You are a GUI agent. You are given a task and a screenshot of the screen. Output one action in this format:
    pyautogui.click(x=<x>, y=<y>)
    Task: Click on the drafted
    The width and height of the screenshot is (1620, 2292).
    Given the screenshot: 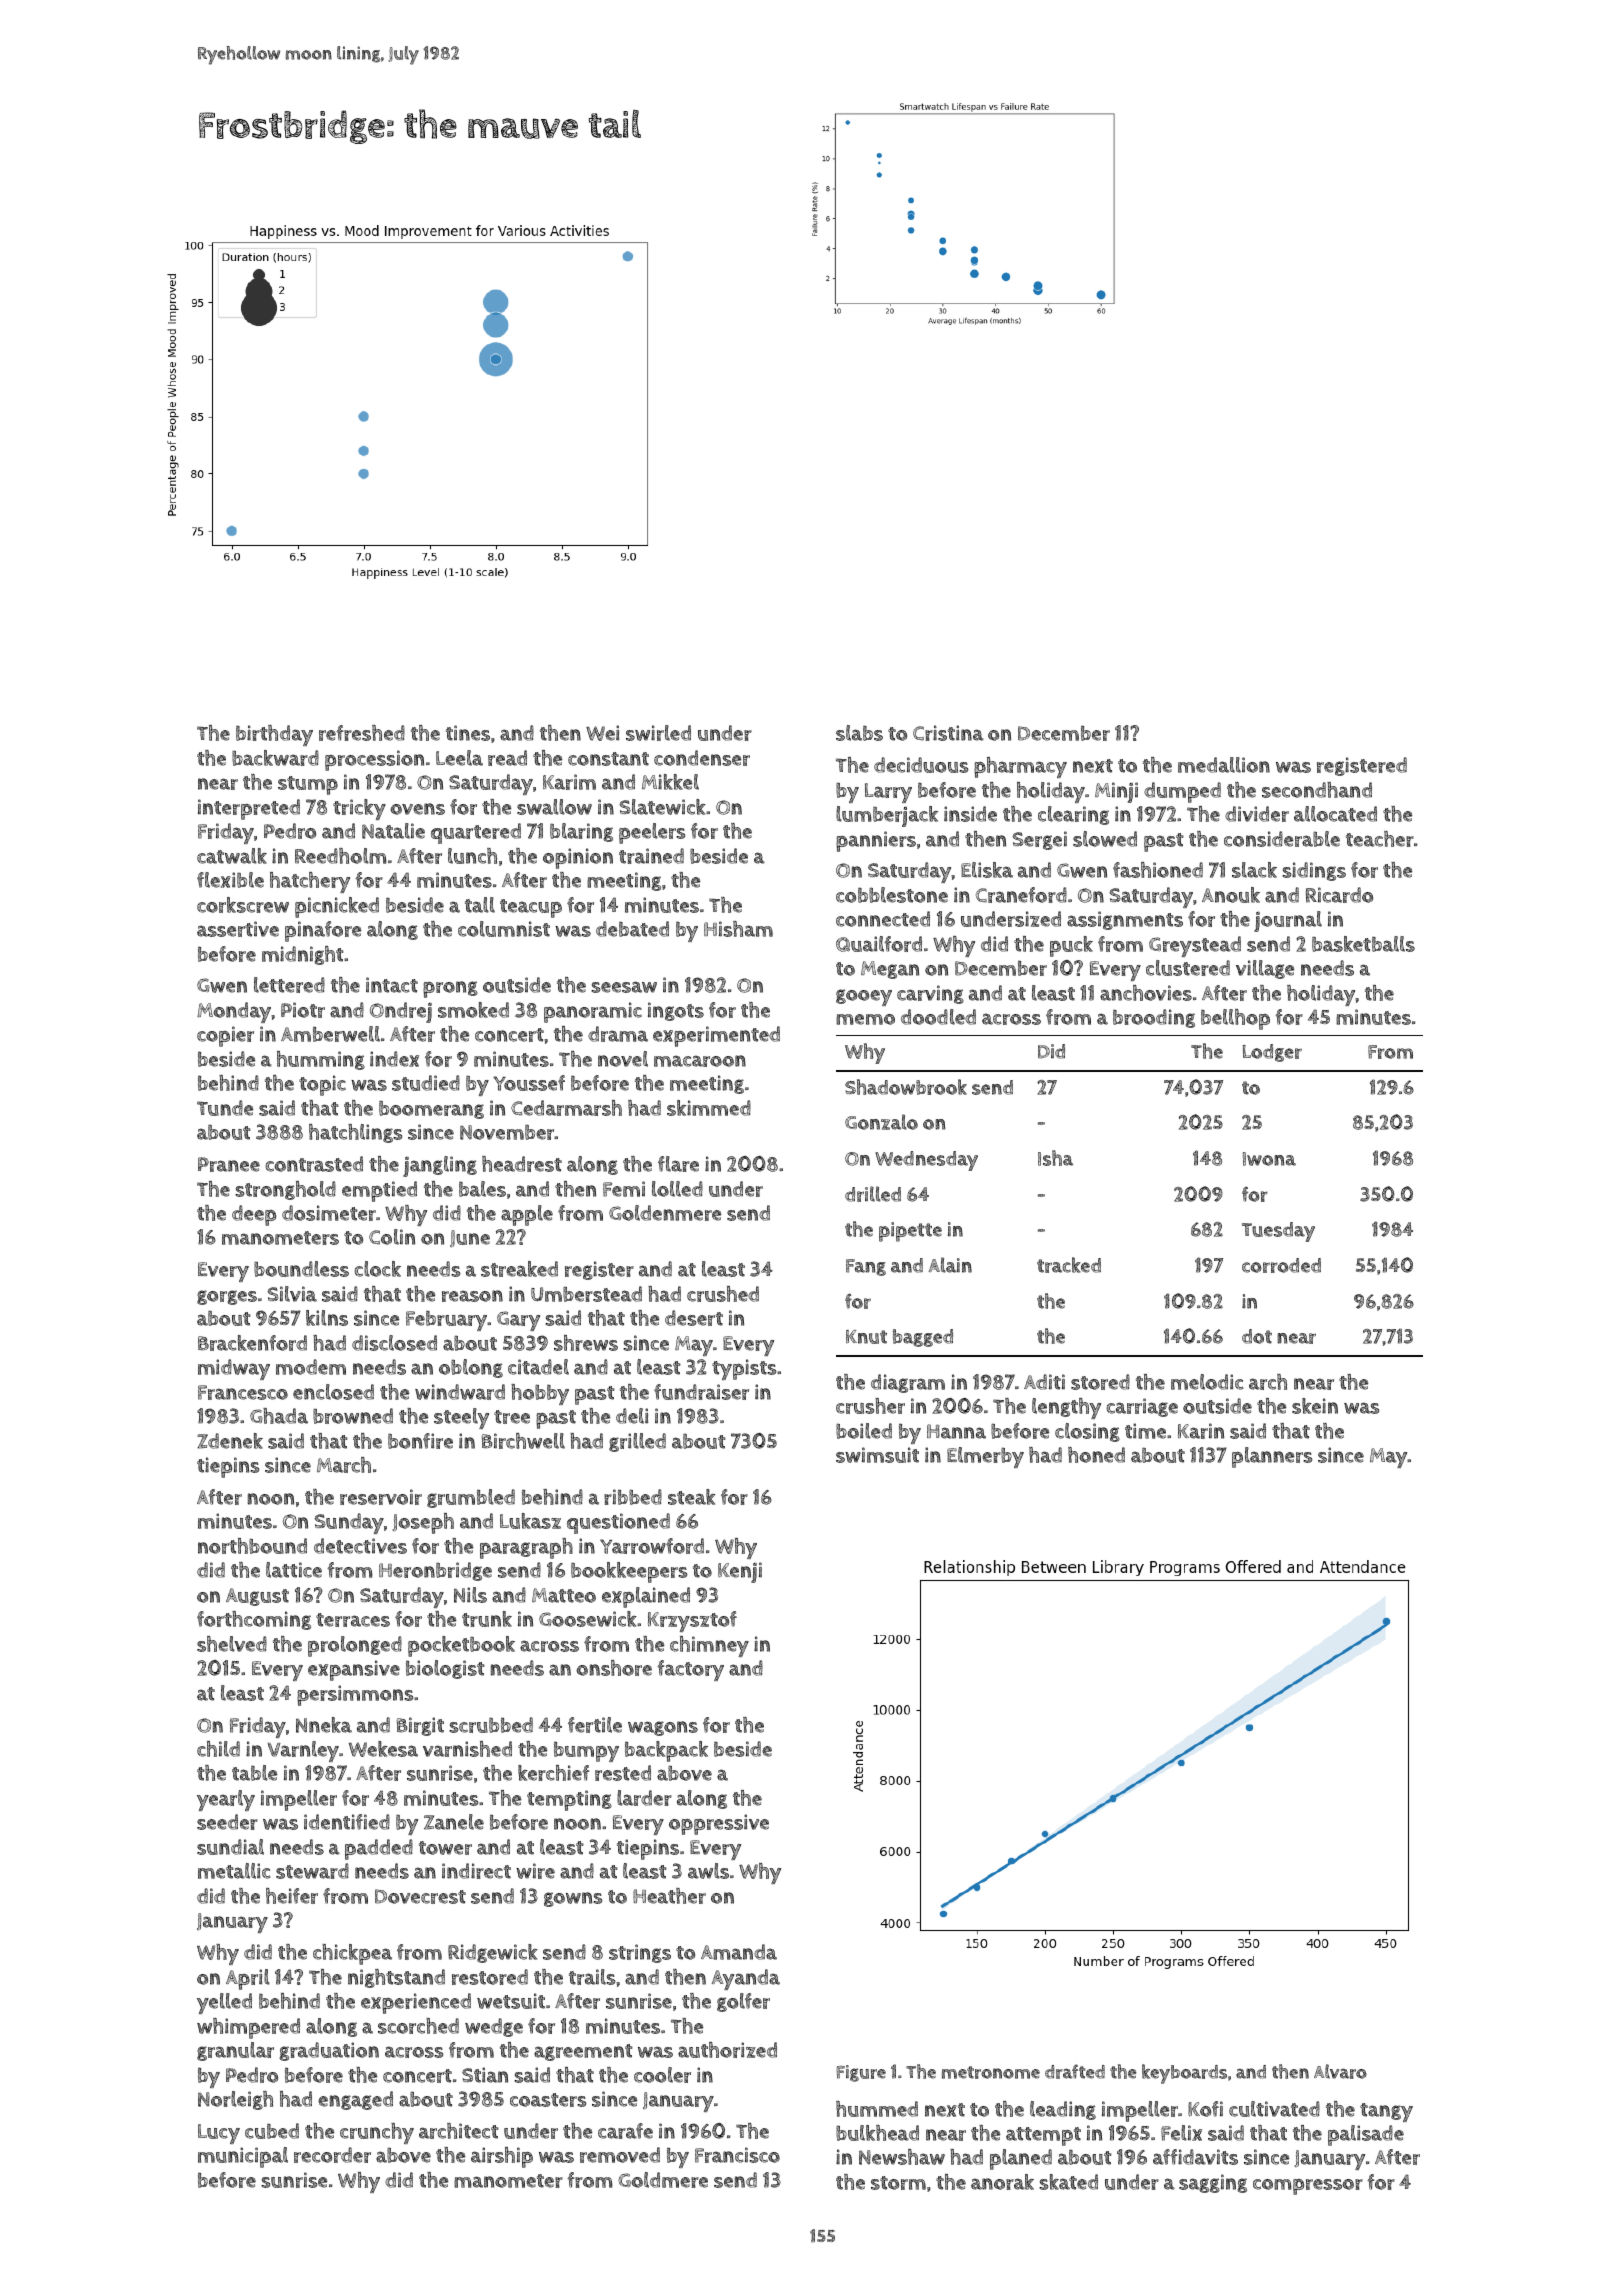 What is the action you would take?
    pyautogui.click(x=1075, y=2071)
